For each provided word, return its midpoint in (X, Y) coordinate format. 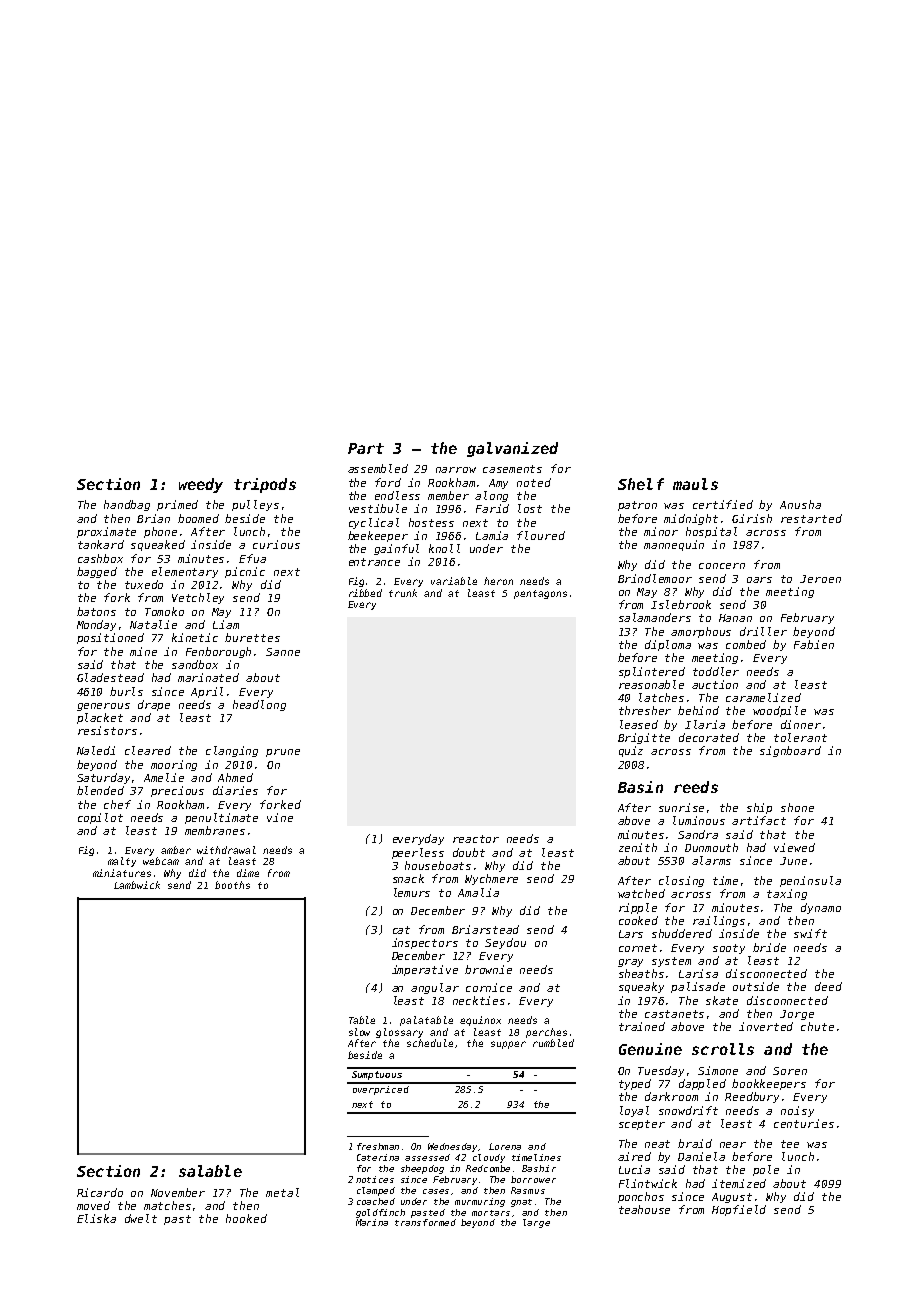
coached (376, 1201)
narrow (456, 470)
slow (359, 1032)
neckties (479, 1000)
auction (715, 684)
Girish (752, 518)
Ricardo (100, 1192)
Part (366, 448)
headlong (259, 705)
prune (283, 753)
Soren (790, 1071)
